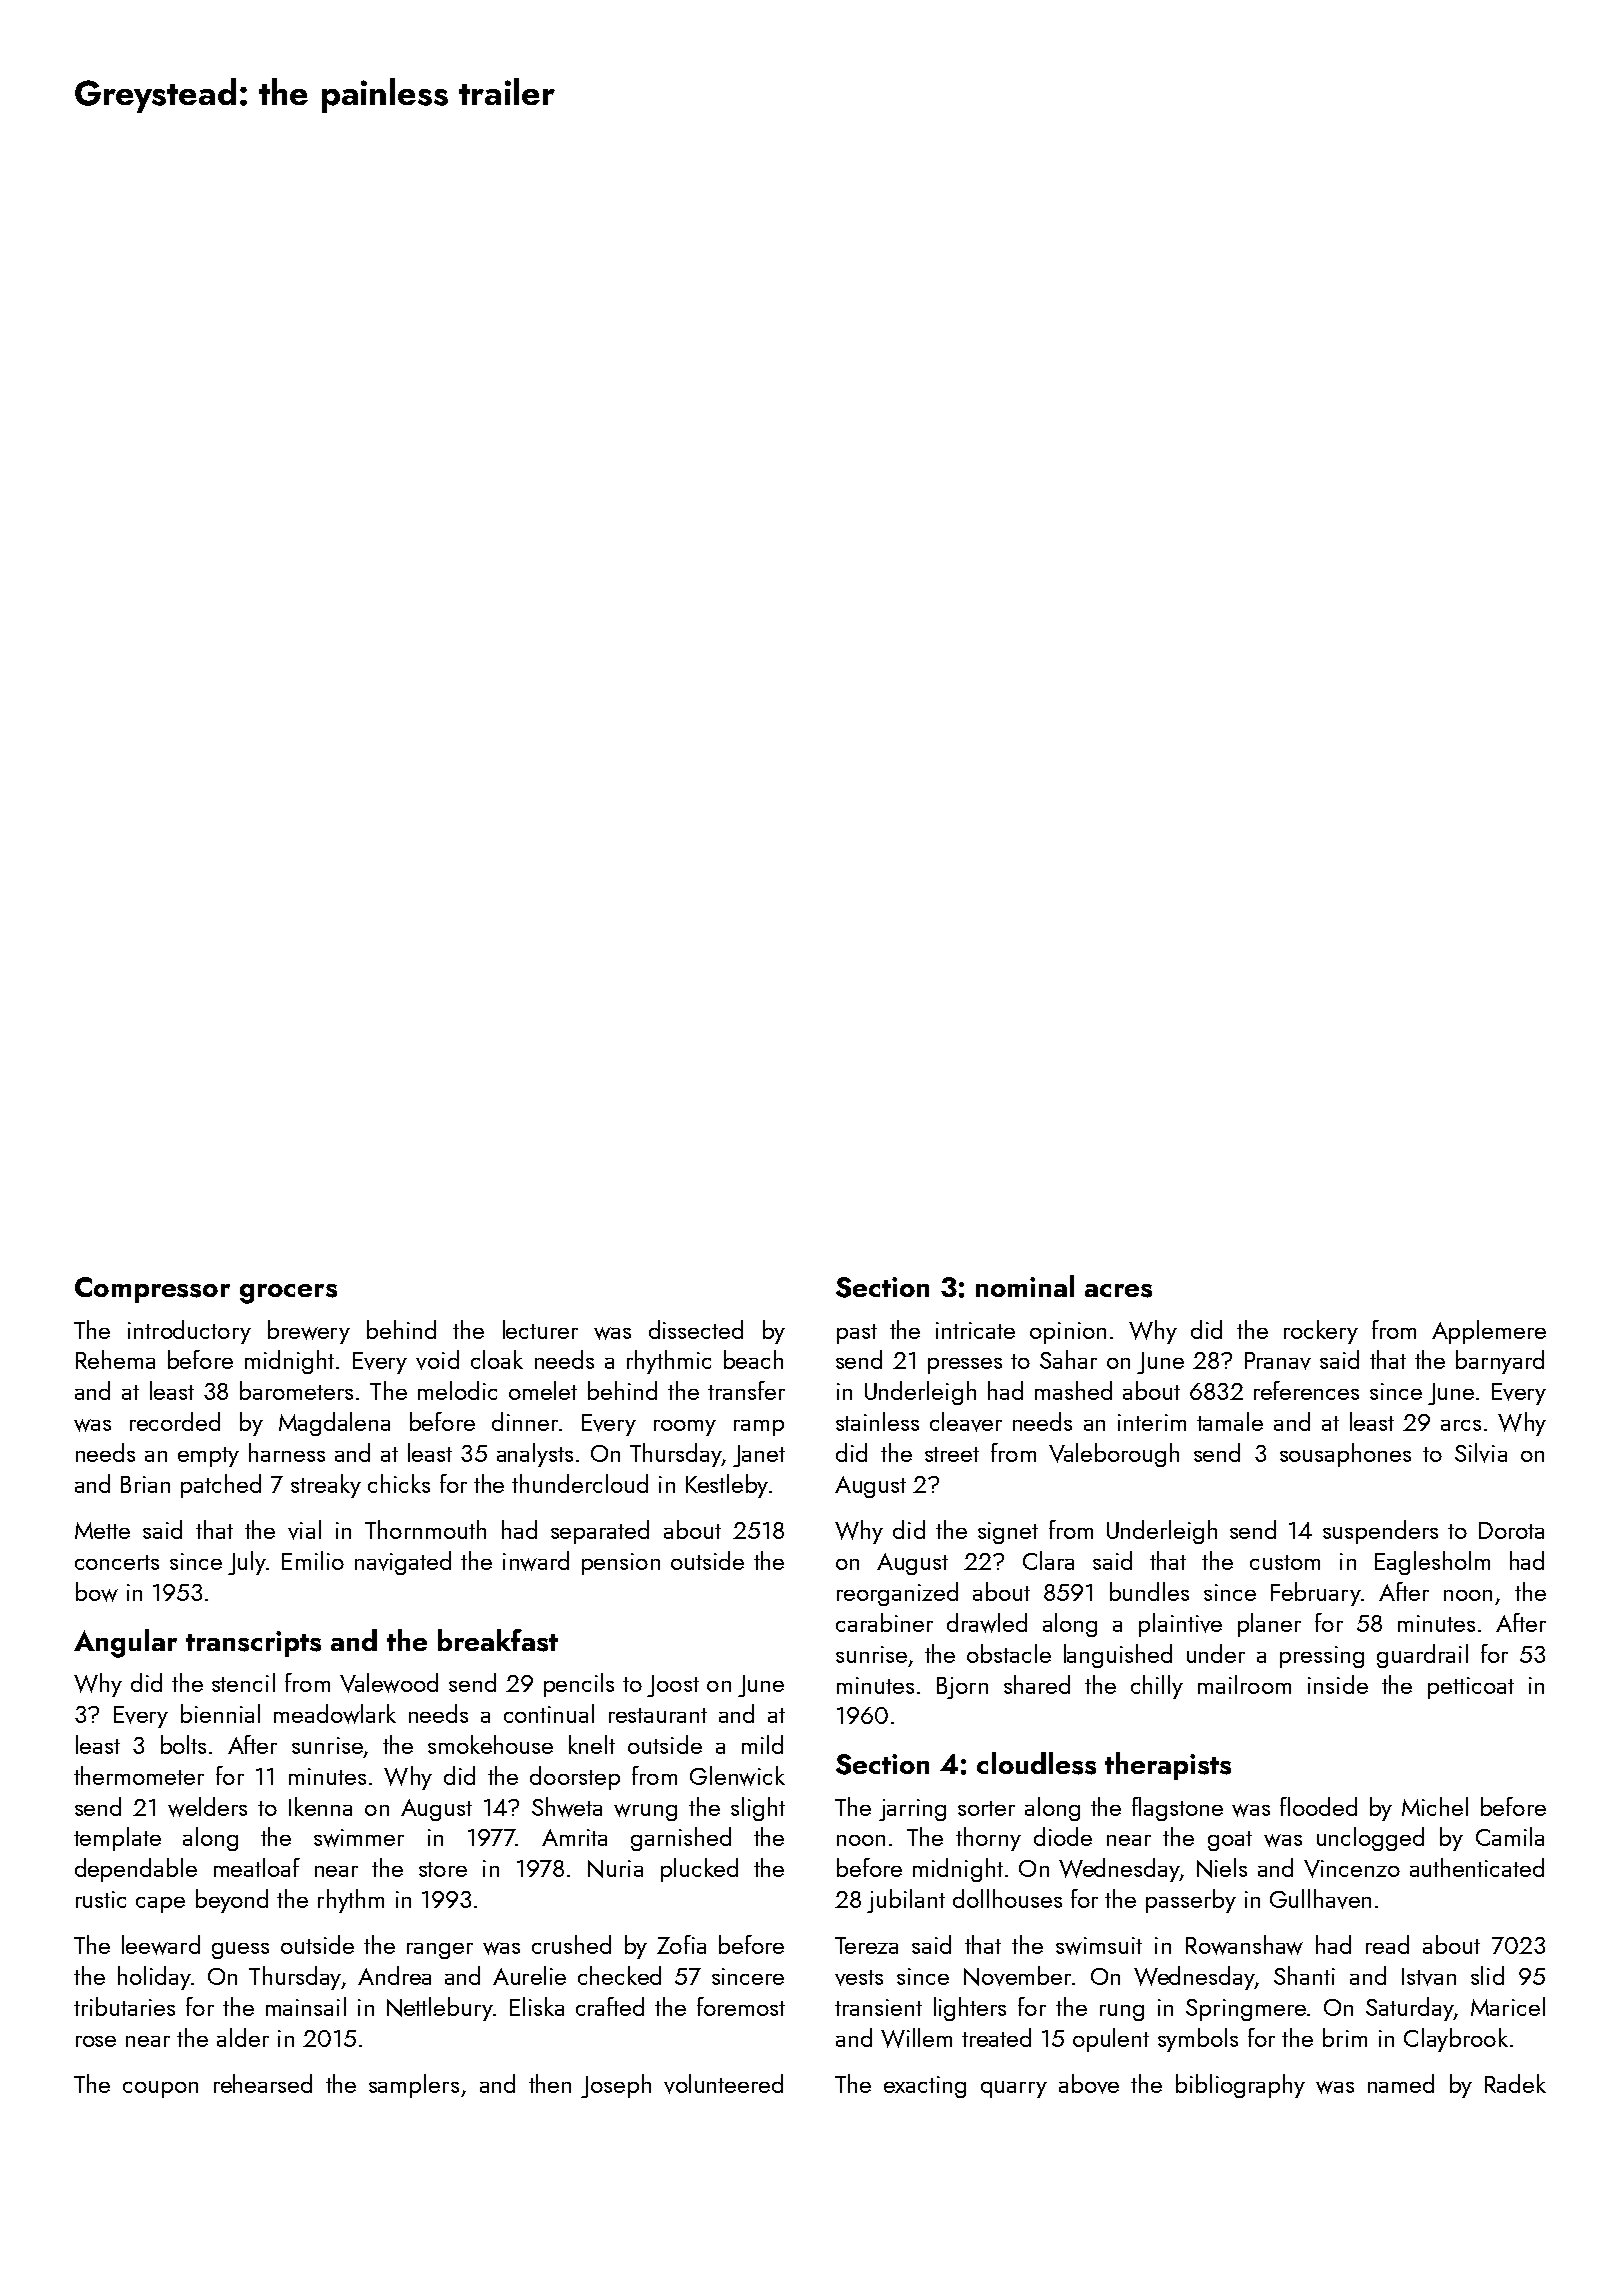  Describe the element at coordinates (1118, 1291) in the document. I see `acres` at that location.
